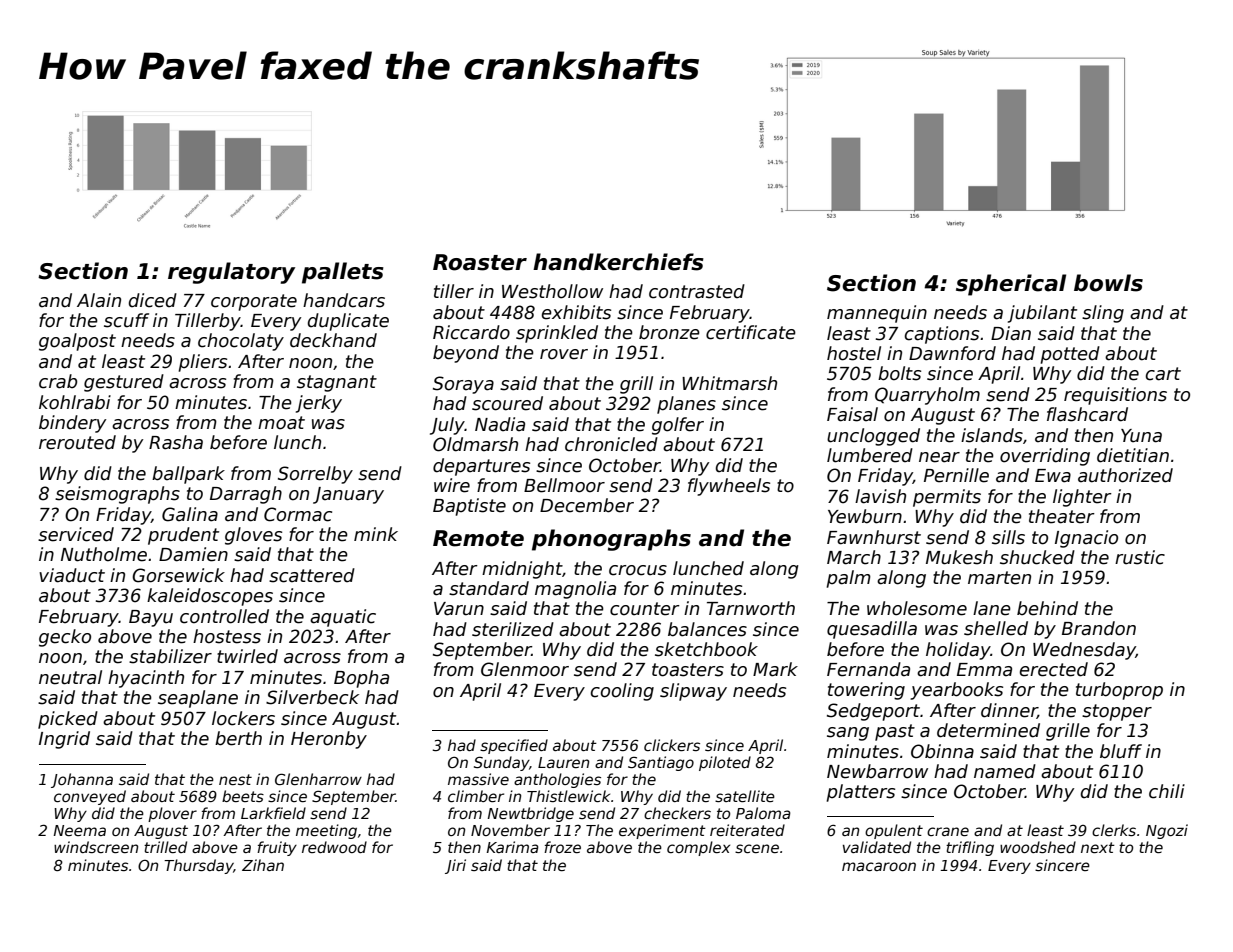 Image resolution: width=1233 pixels, height=952 pixels. What do you see at coordinates (984, 670) in the document?
I see `Emma` at bounding box center [984, 670].
